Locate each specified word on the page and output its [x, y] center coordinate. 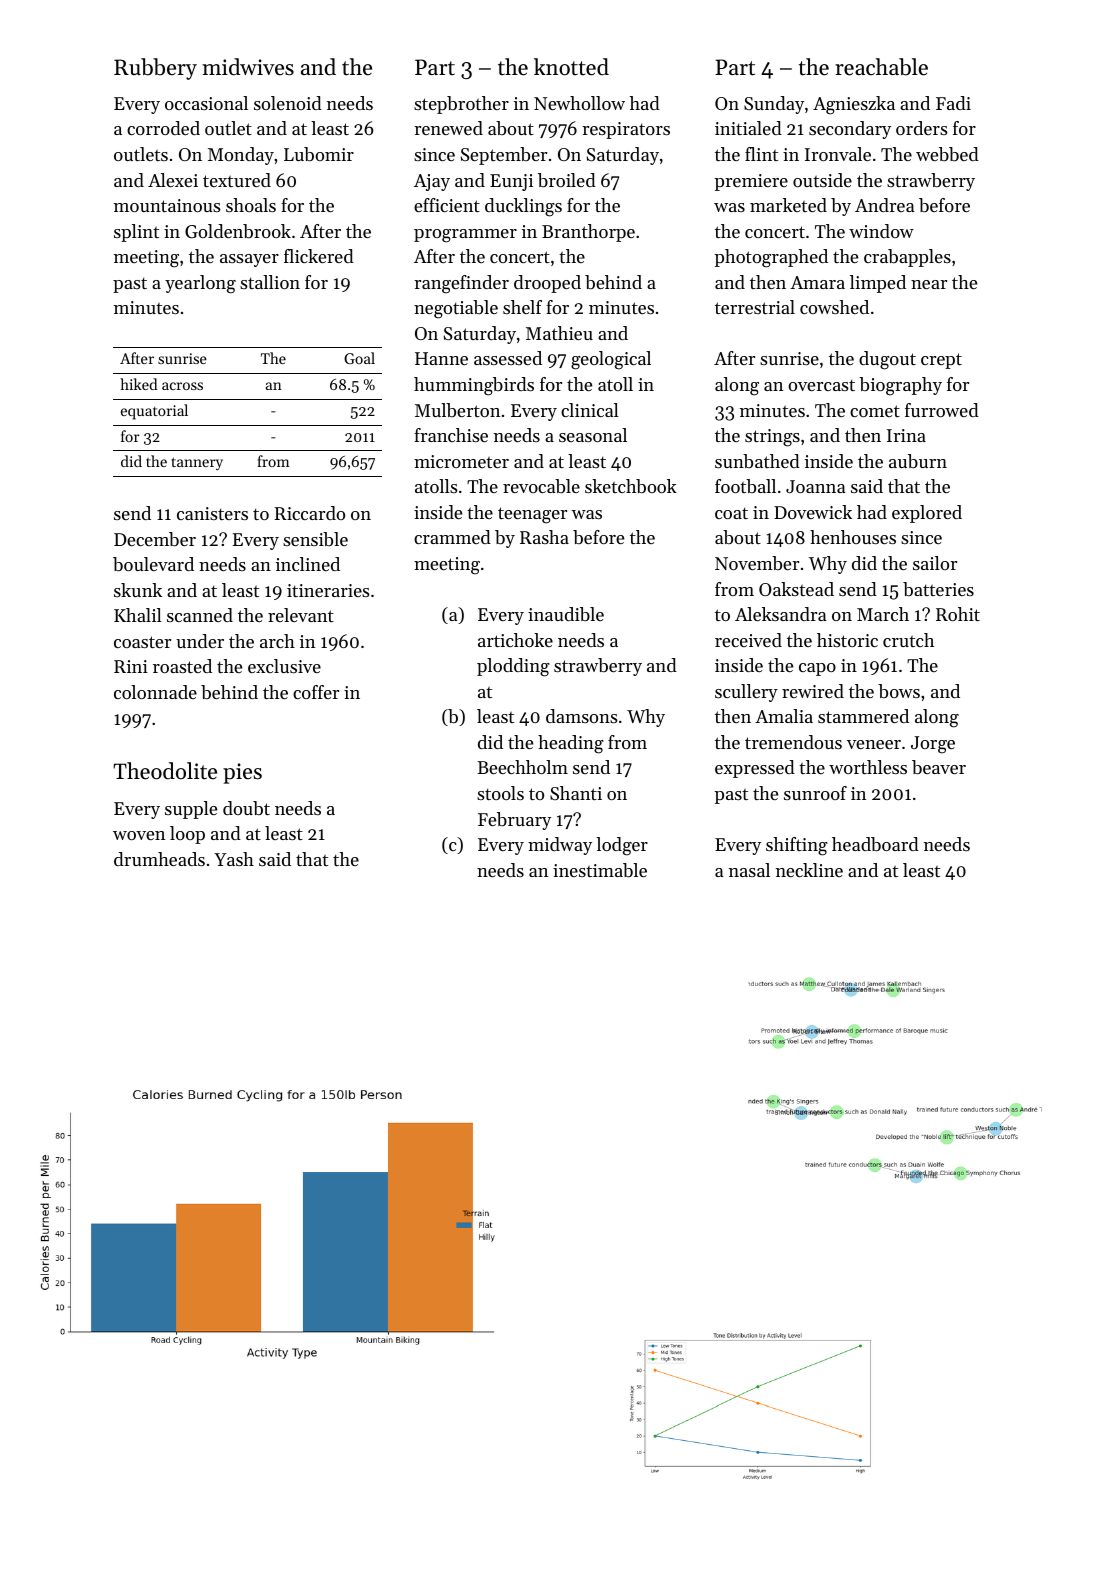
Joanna [816, 486]
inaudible [566, 614]
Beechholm [522, 767]
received [748, 640]
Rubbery [155, 69]
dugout [887, 360]
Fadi [953, 103]
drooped [547, 284]
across [182, 386]
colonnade [155, 692]
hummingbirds [474, 386]
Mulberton [457, 410]
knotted [571, 67]
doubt [246, 808]
